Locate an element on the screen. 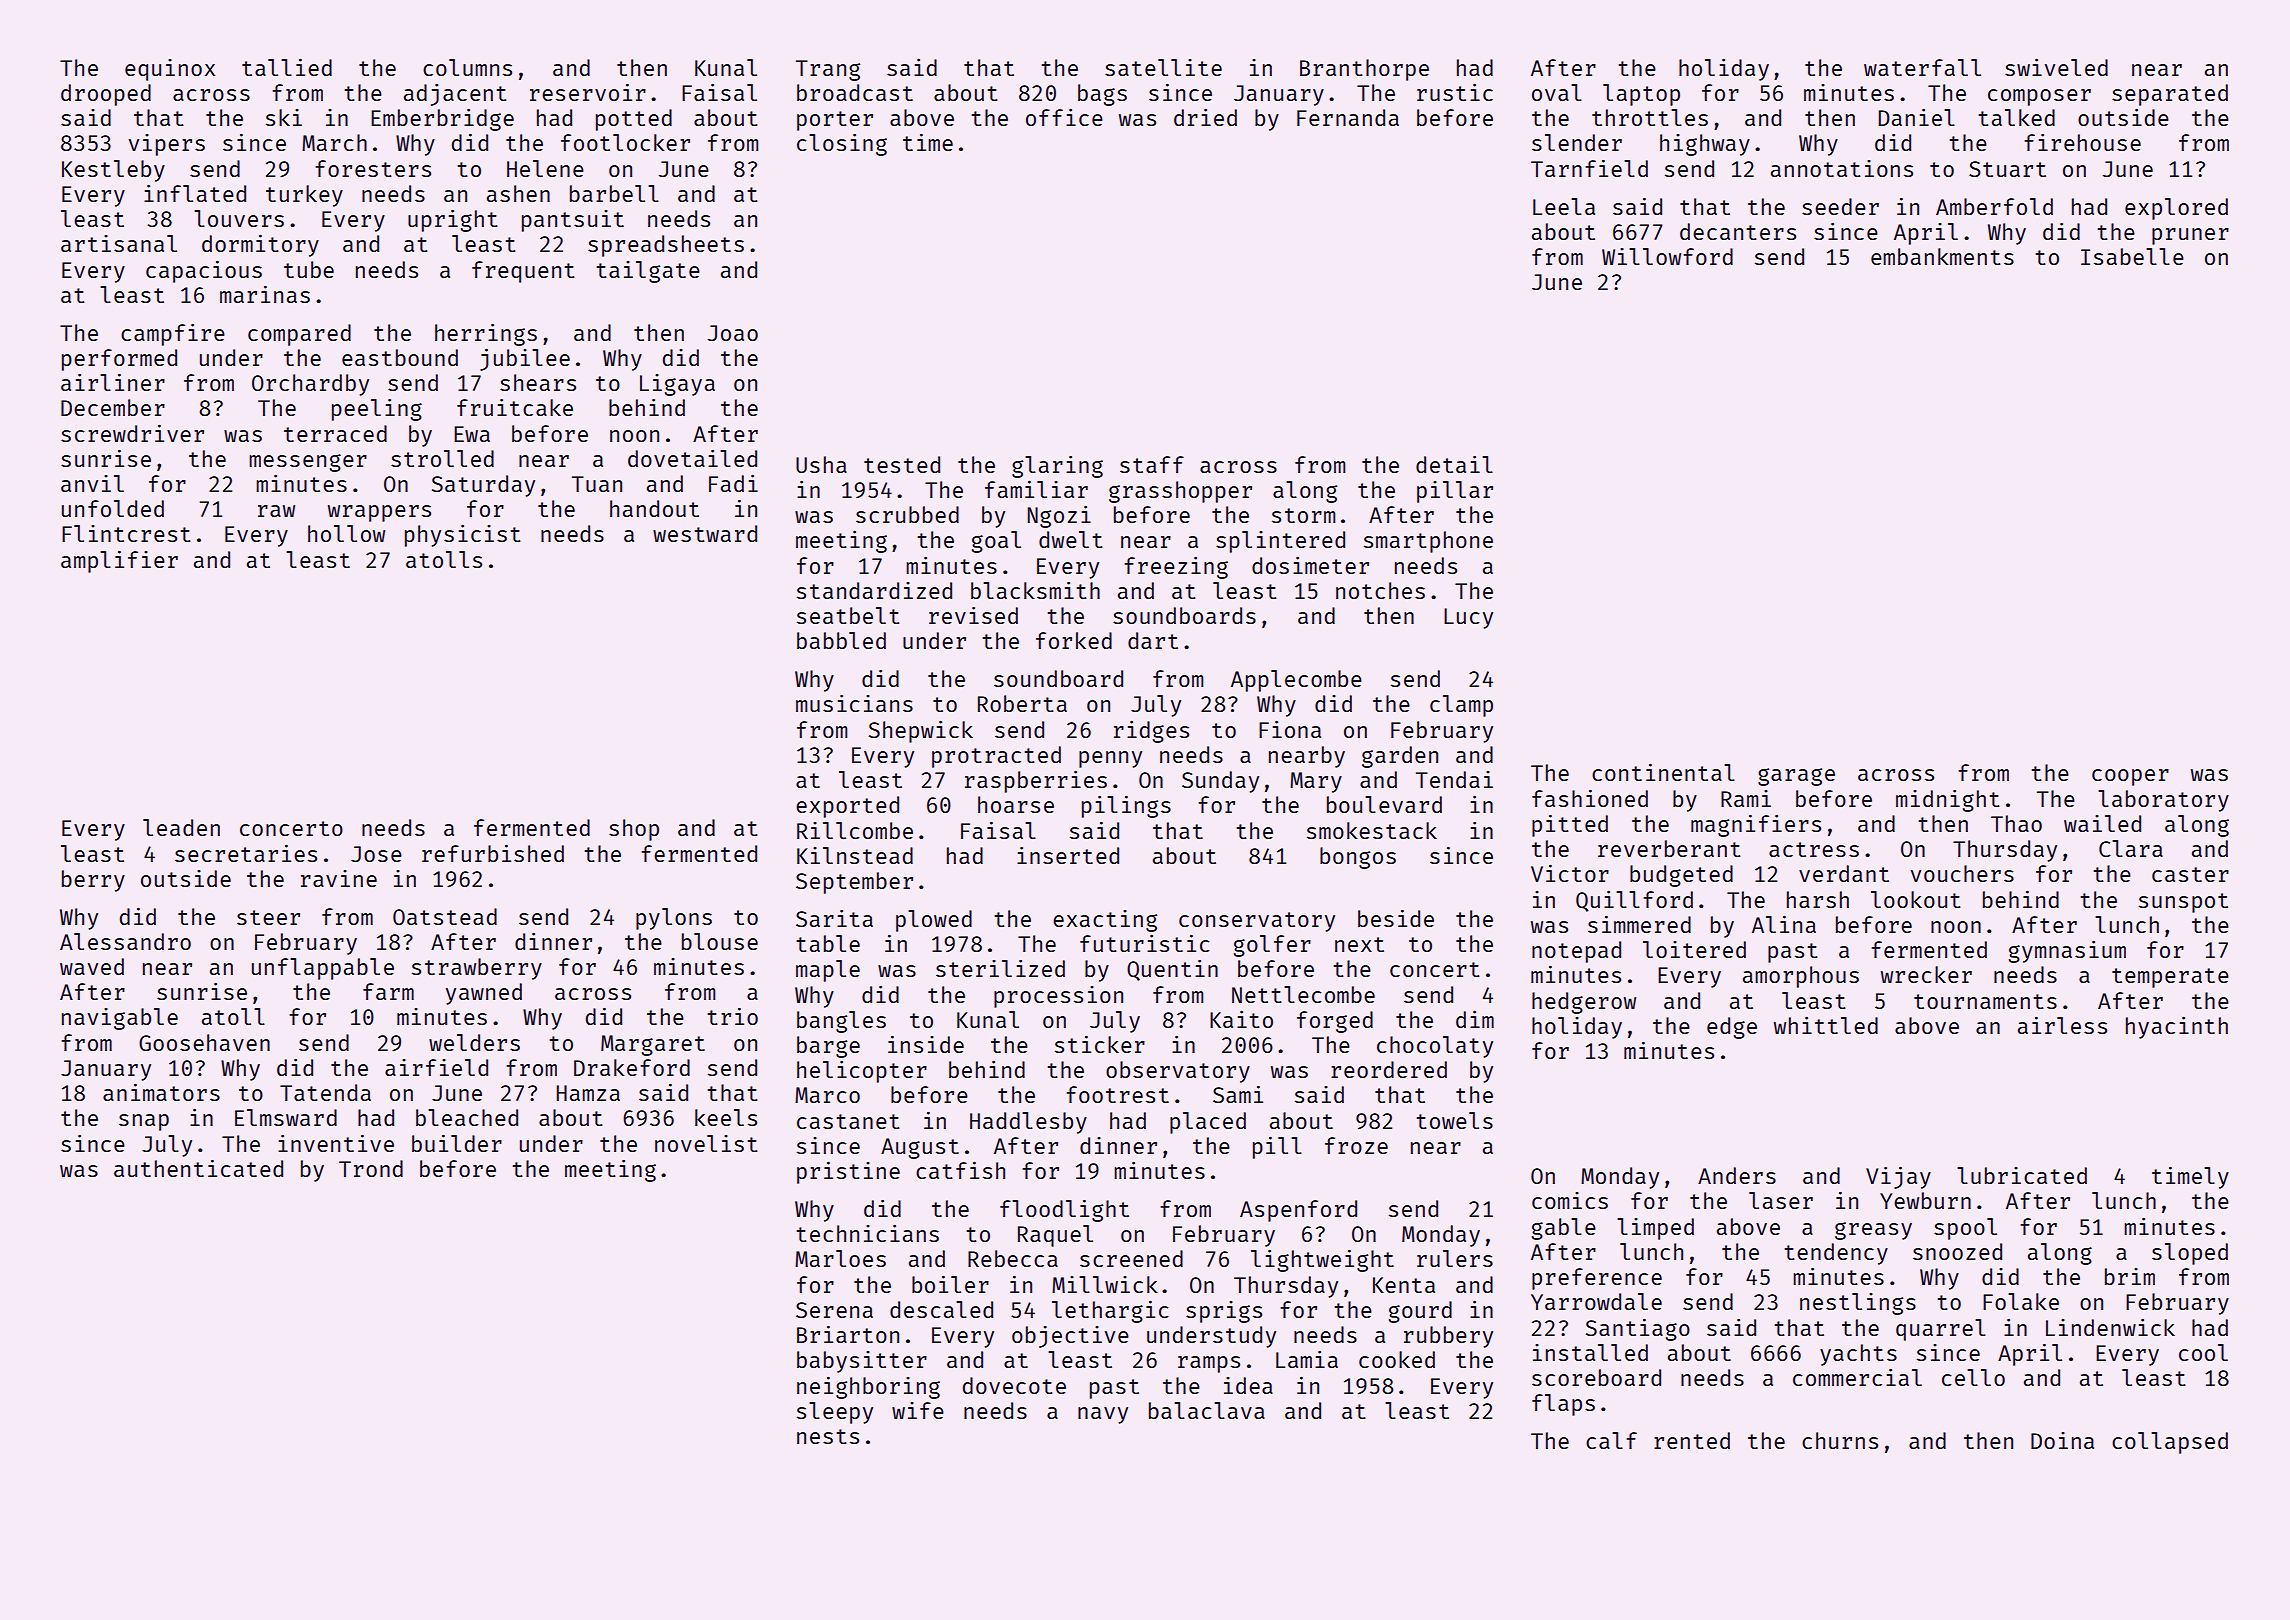  Isabelle is located at coordinates (2132, 256).
